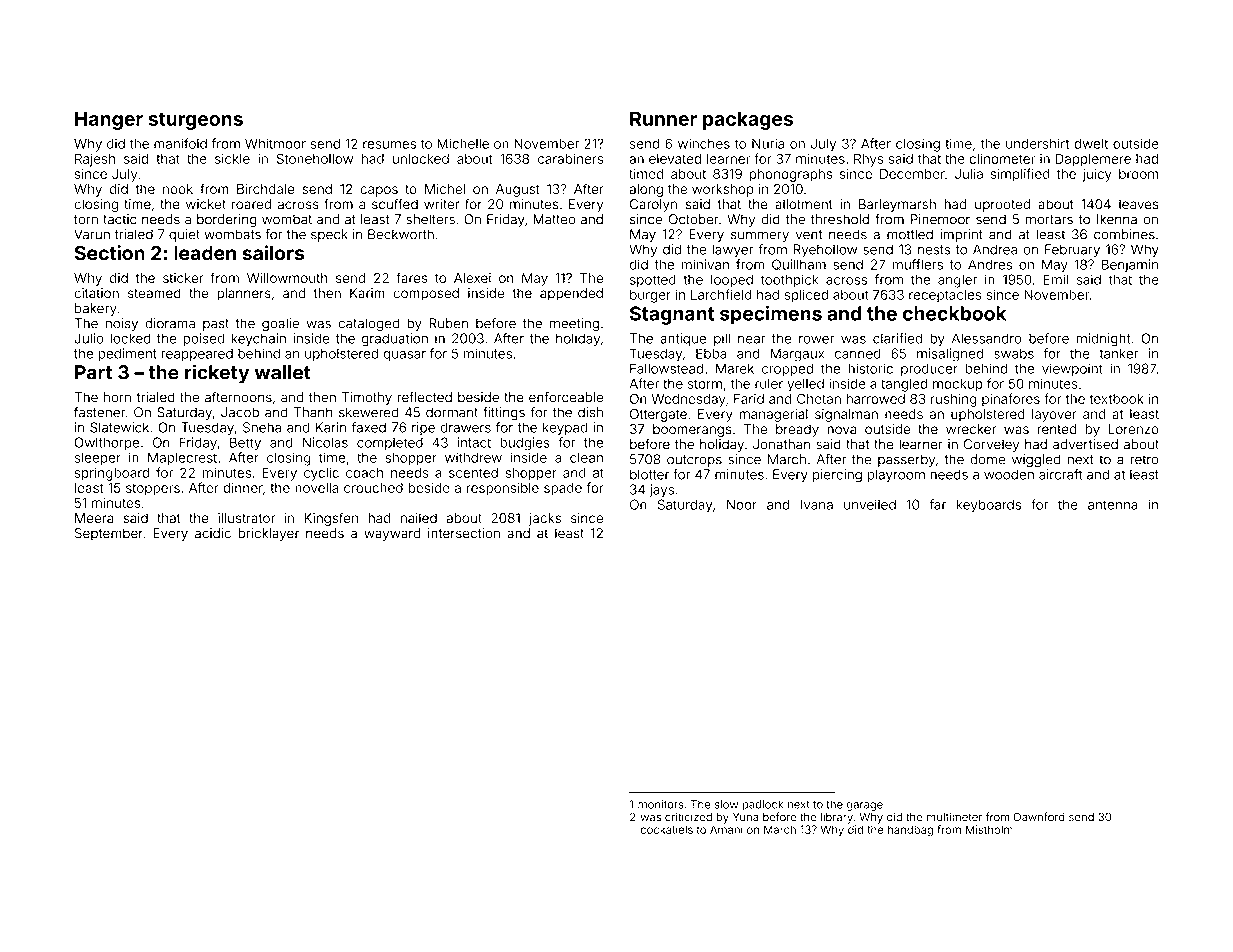  What do you see at coordinates (742, 504) in the page?
I see `Noor` at bounding box center [742, 504].
